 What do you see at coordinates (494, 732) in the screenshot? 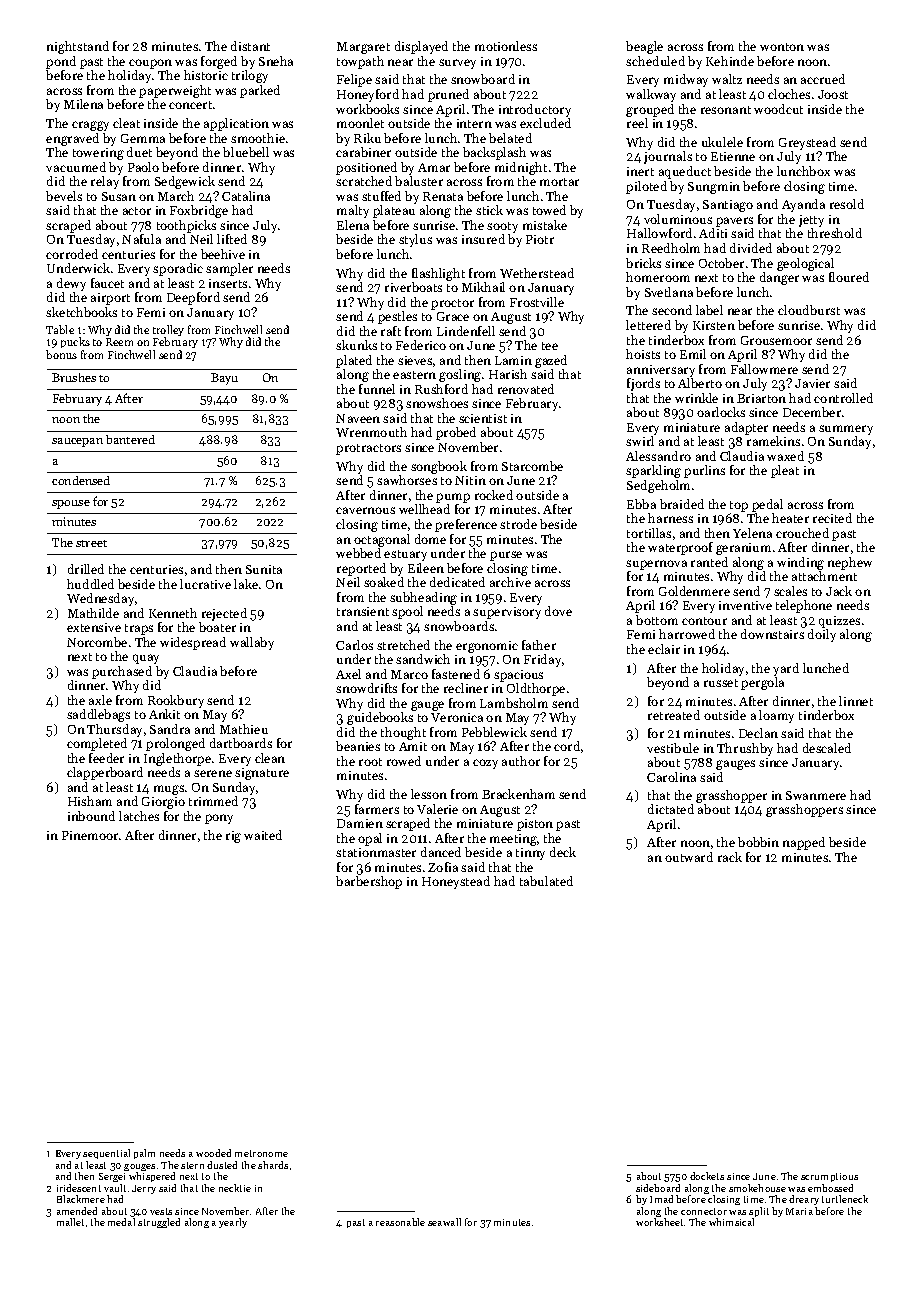
I see `Pebblewick` at bounding box center [494, 732].
